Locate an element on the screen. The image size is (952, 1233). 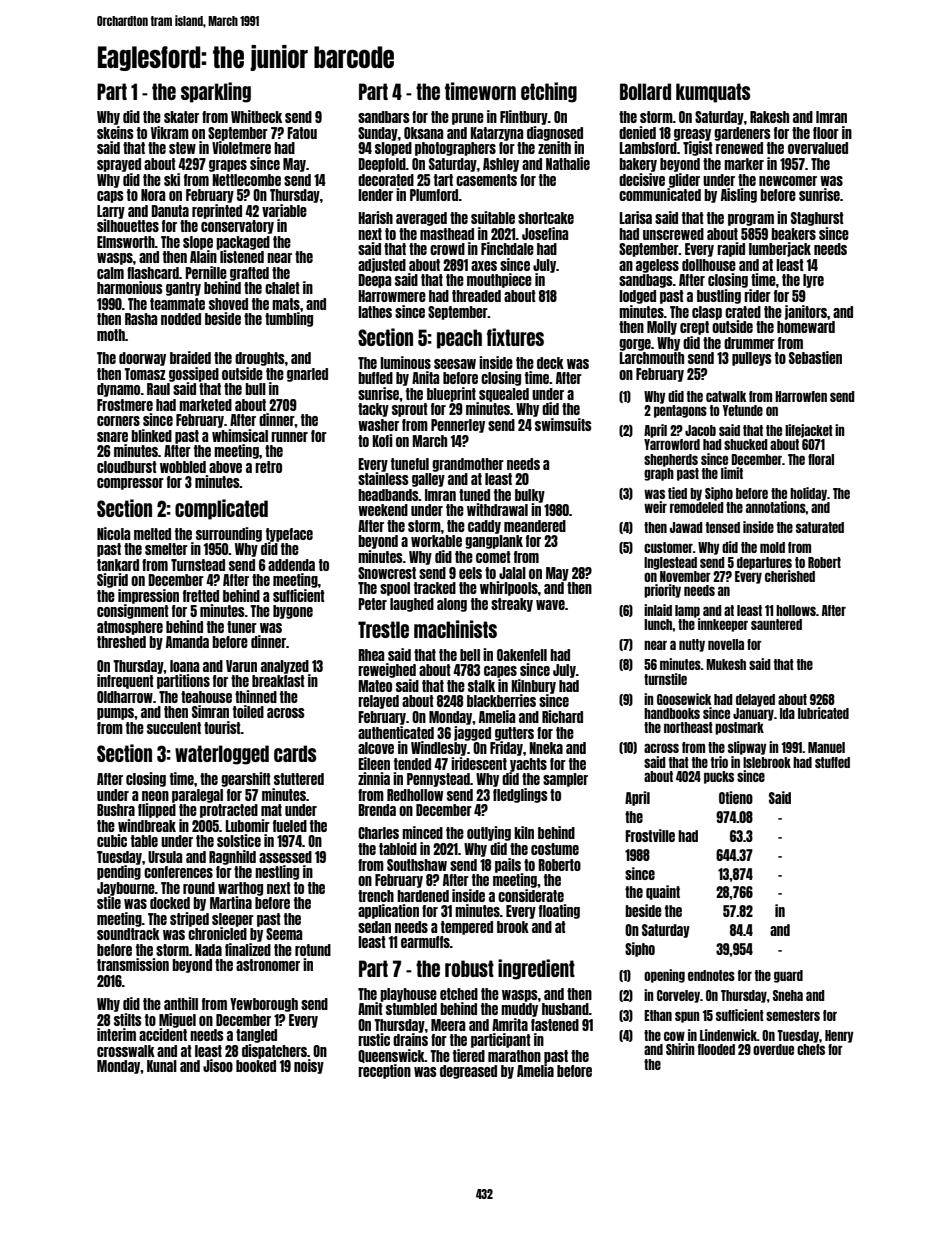
Manuel is located at coordinates (826, 747).
